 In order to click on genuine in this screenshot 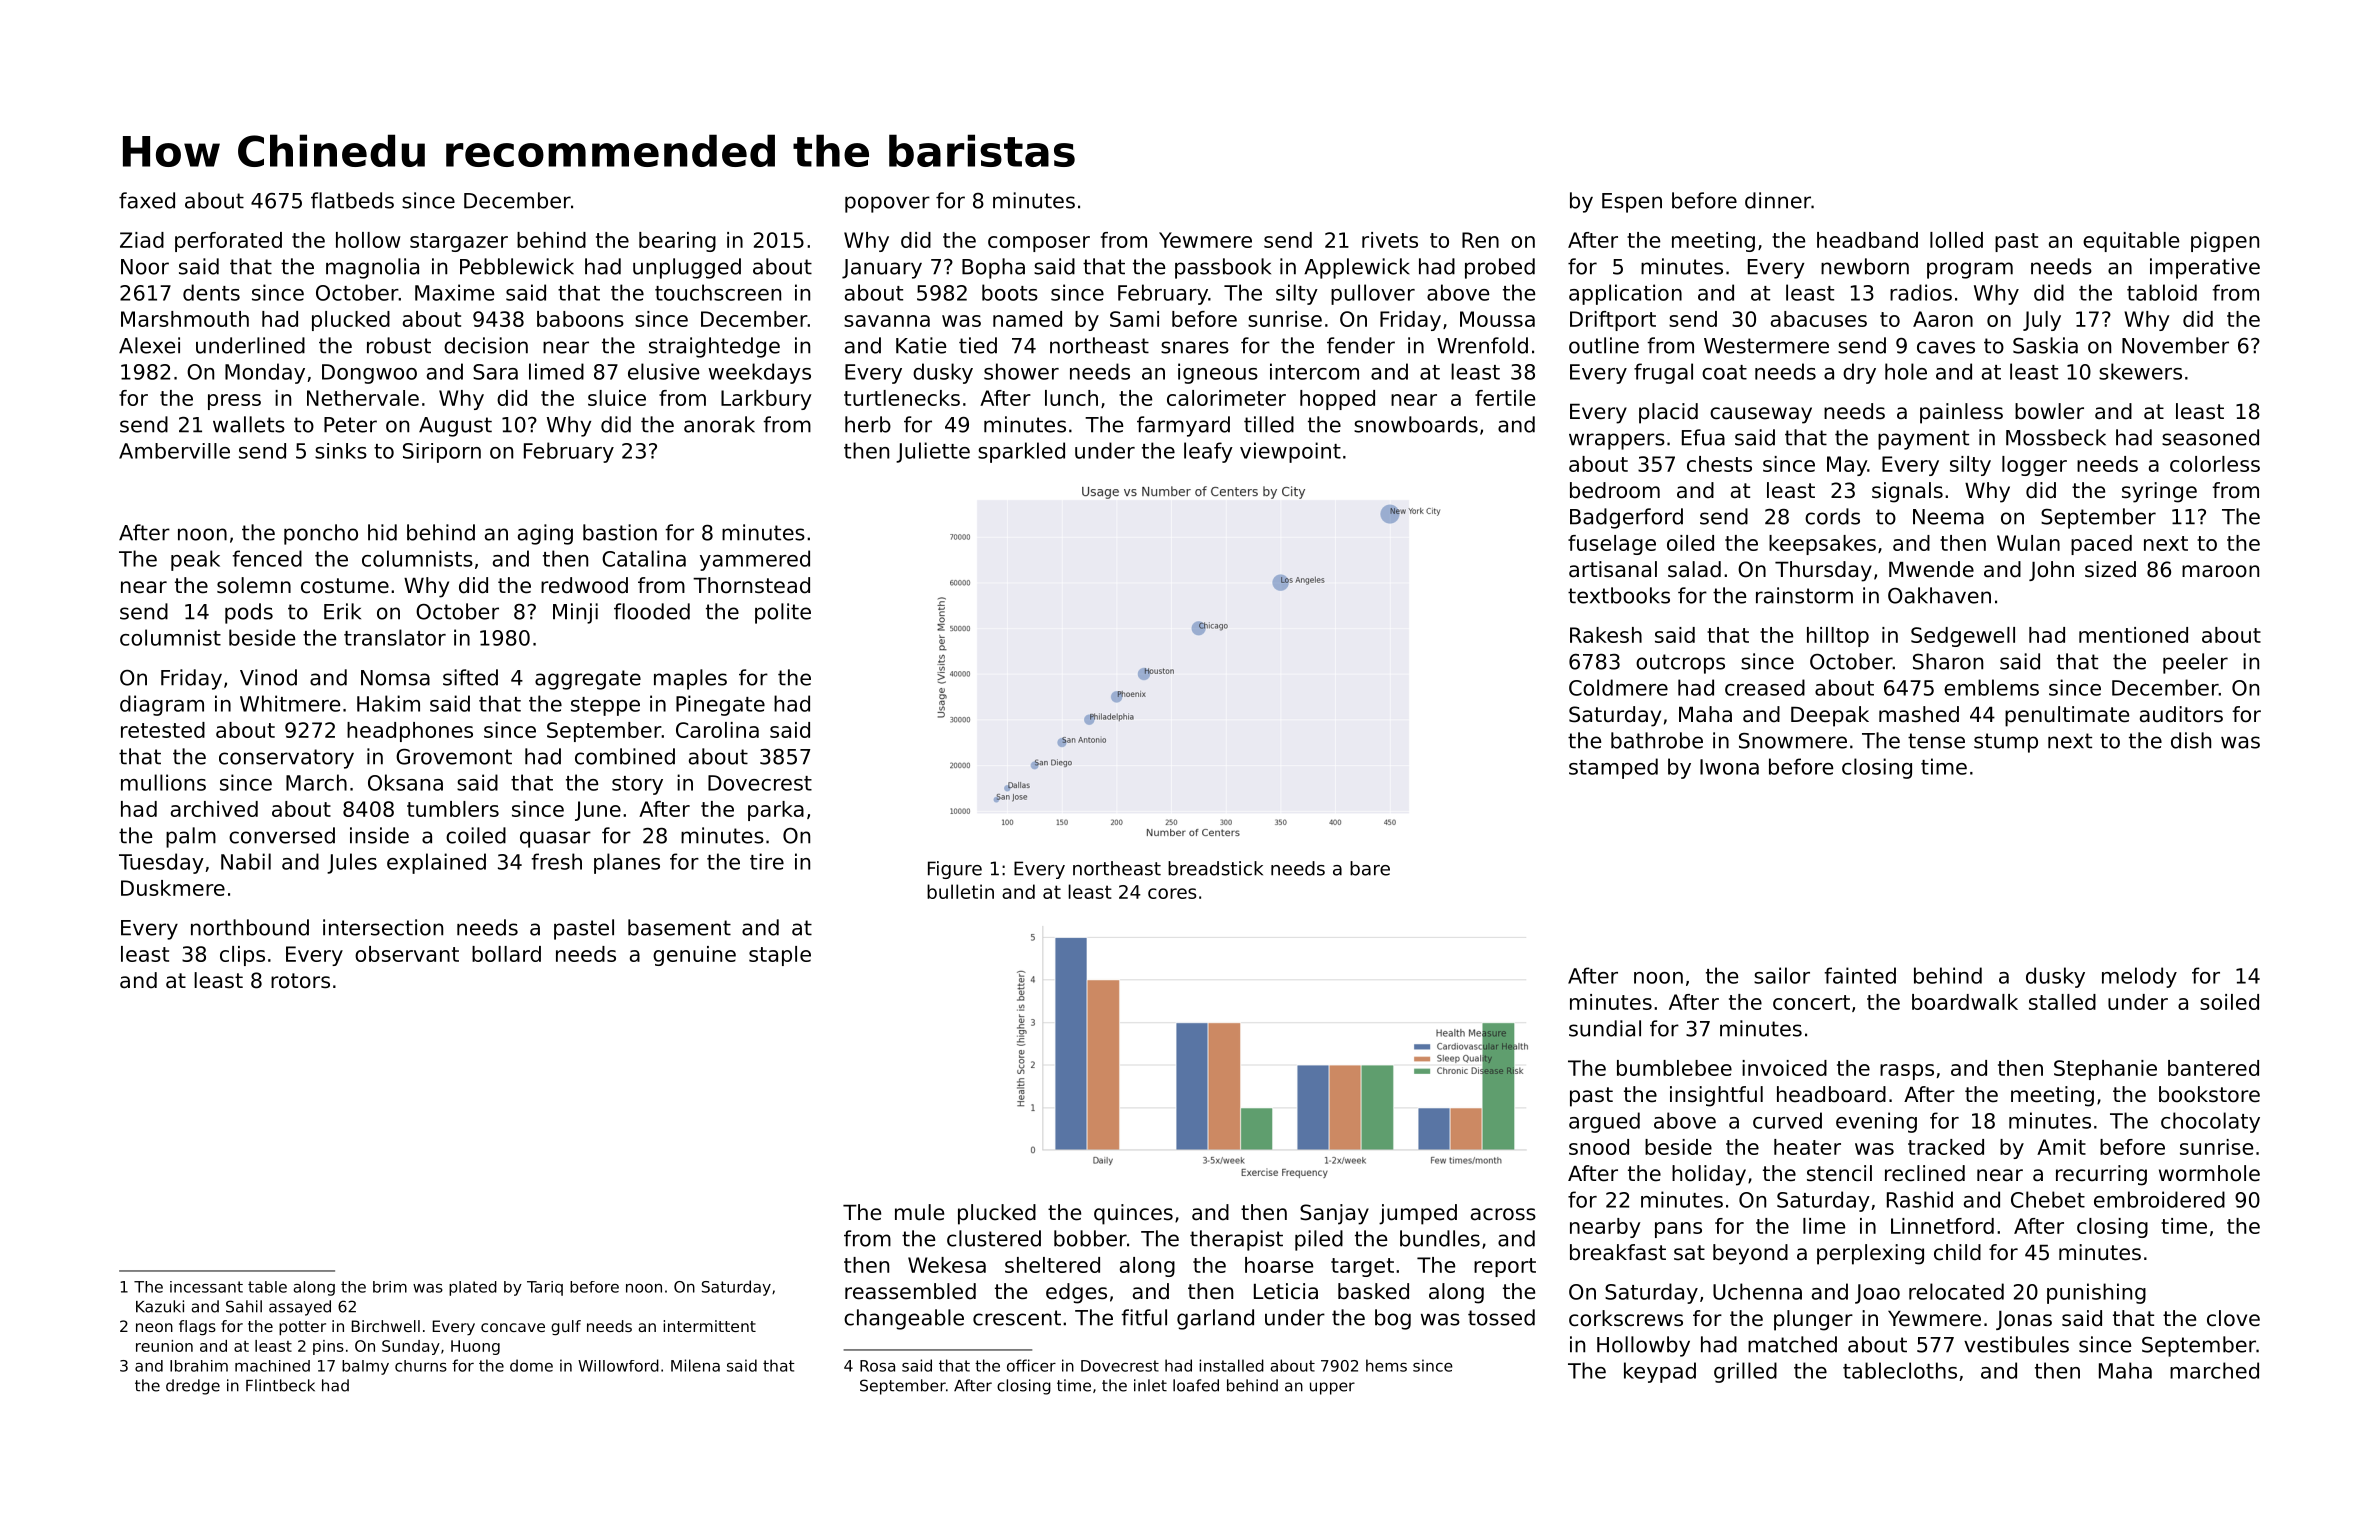, I will do `click(694, 956)`.
